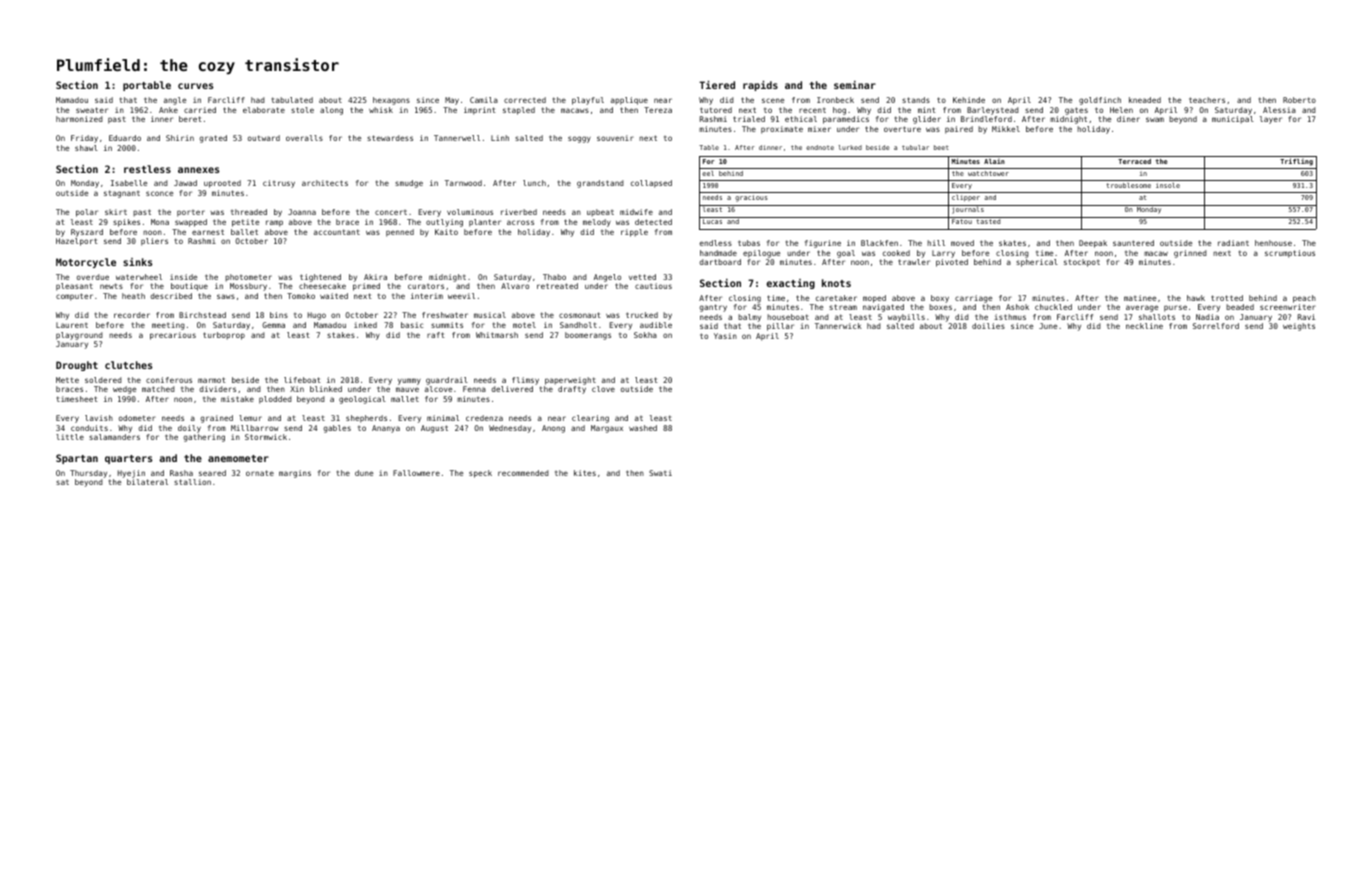 This image has height=887, width=1372. What do you see at coordinates (855, 85) in the image?
I see `seminar` at bounding box center [855, 85].
